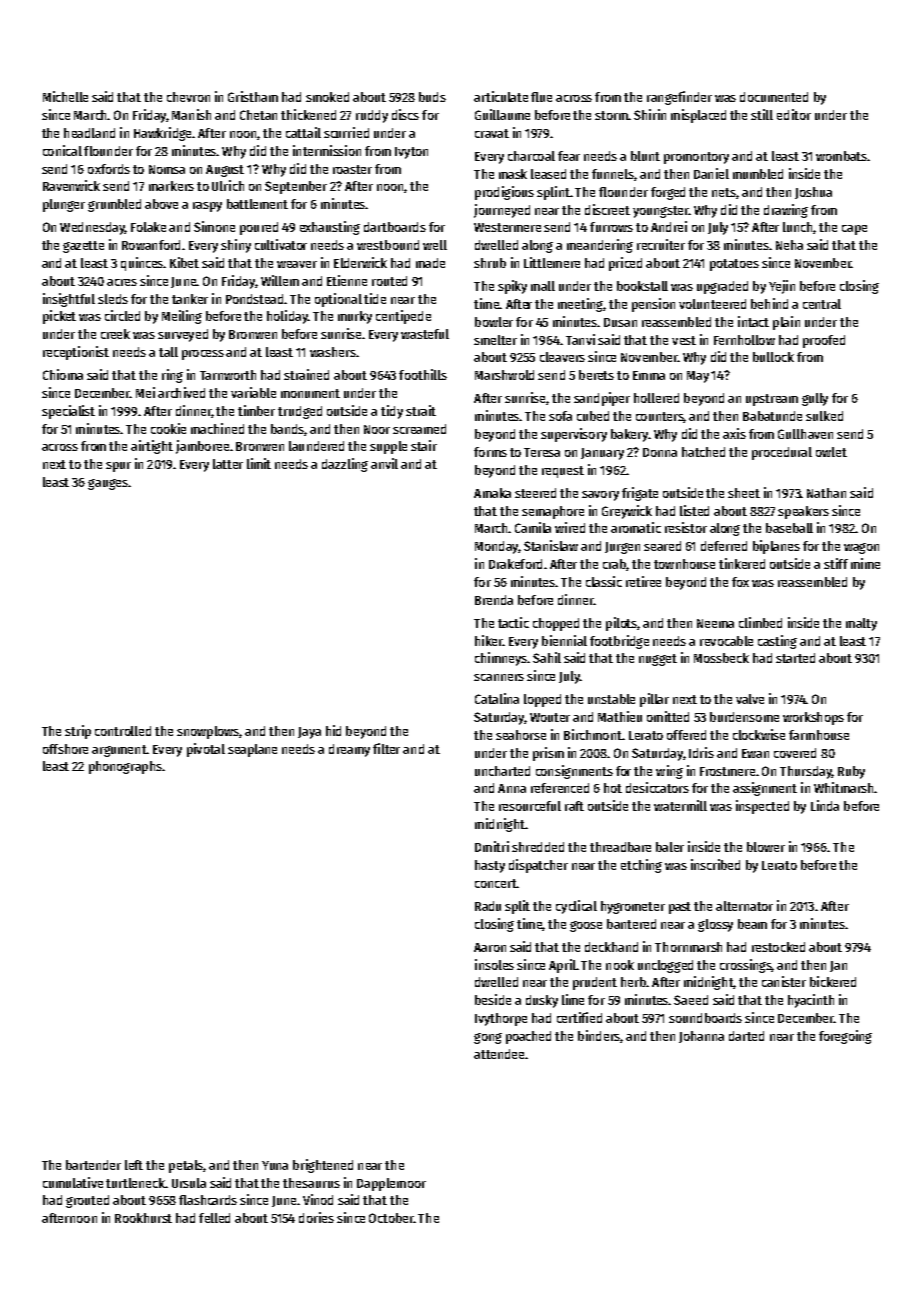 Image resolution: width=924 pixels, height=1308 pixels. I want to click on smoked, so click(327, 97).
